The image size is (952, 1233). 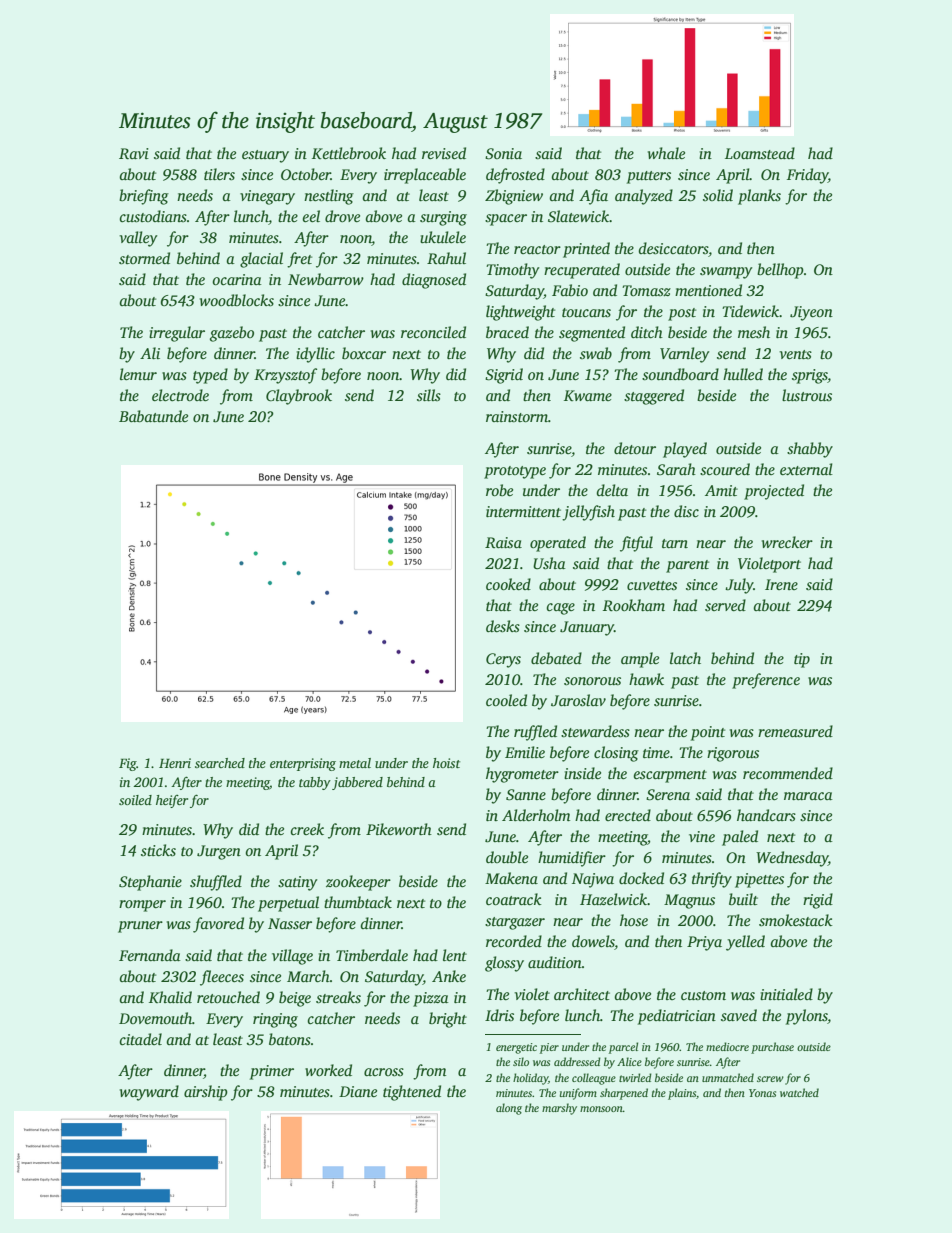 I want to click on wayward, so click(x=149, y=1093).
